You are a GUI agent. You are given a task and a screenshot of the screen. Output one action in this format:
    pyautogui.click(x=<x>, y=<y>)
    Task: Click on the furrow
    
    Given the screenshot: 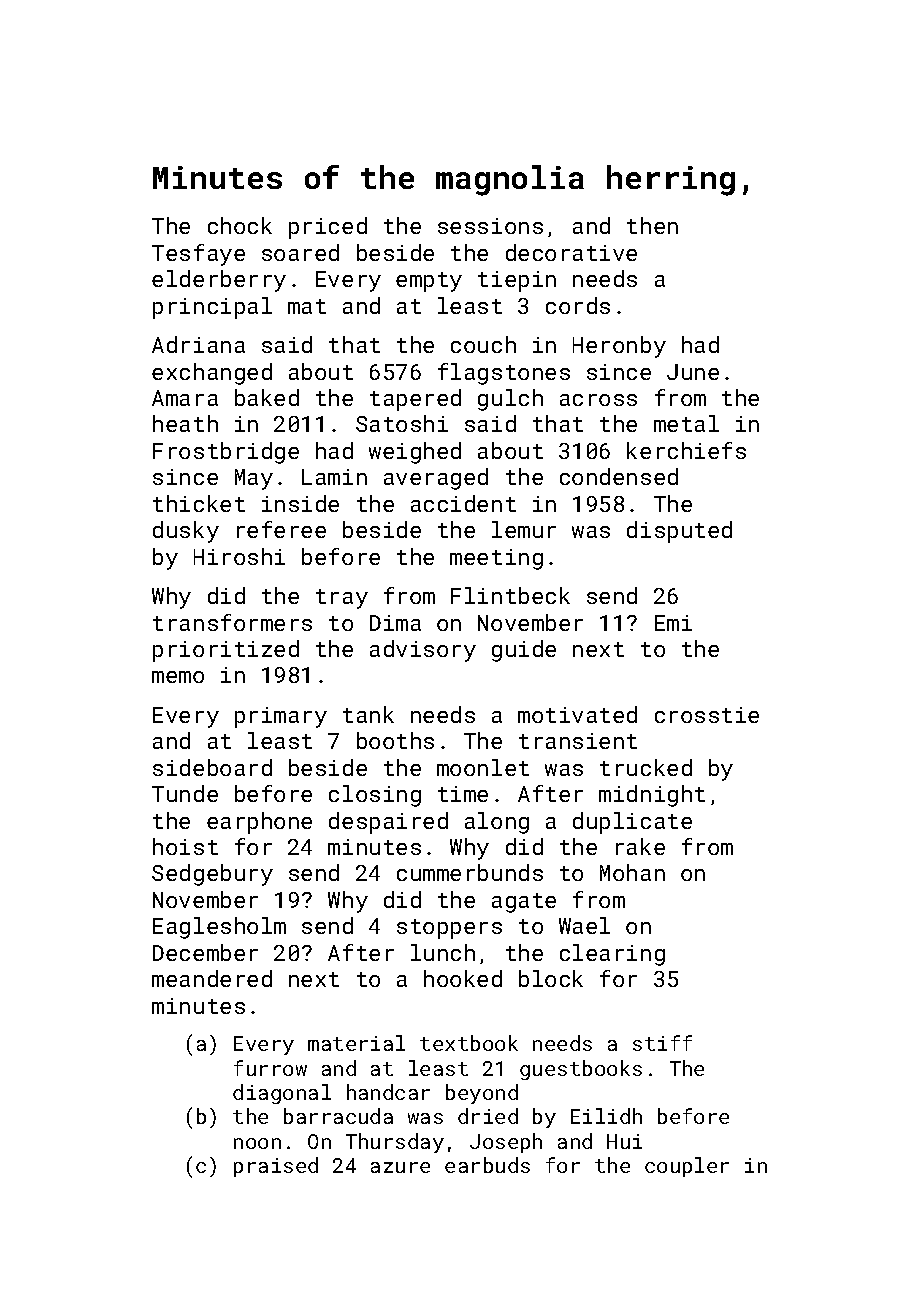 What is the action you would take?
    pyautogui.click(x=270, y=1068)
